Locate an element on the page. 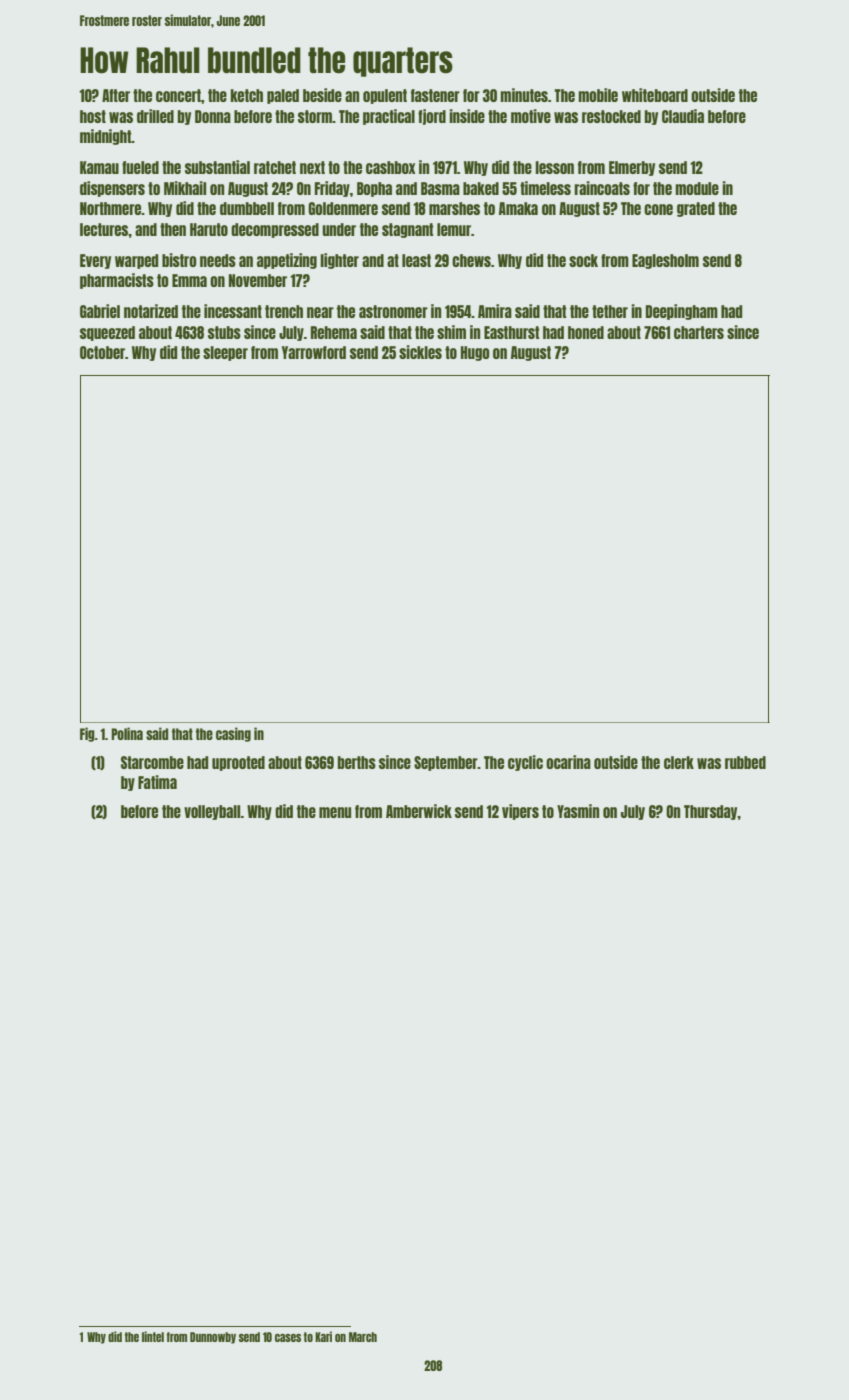 This image has height=1400, width=849. menu is located at coordinates (335, 812).
